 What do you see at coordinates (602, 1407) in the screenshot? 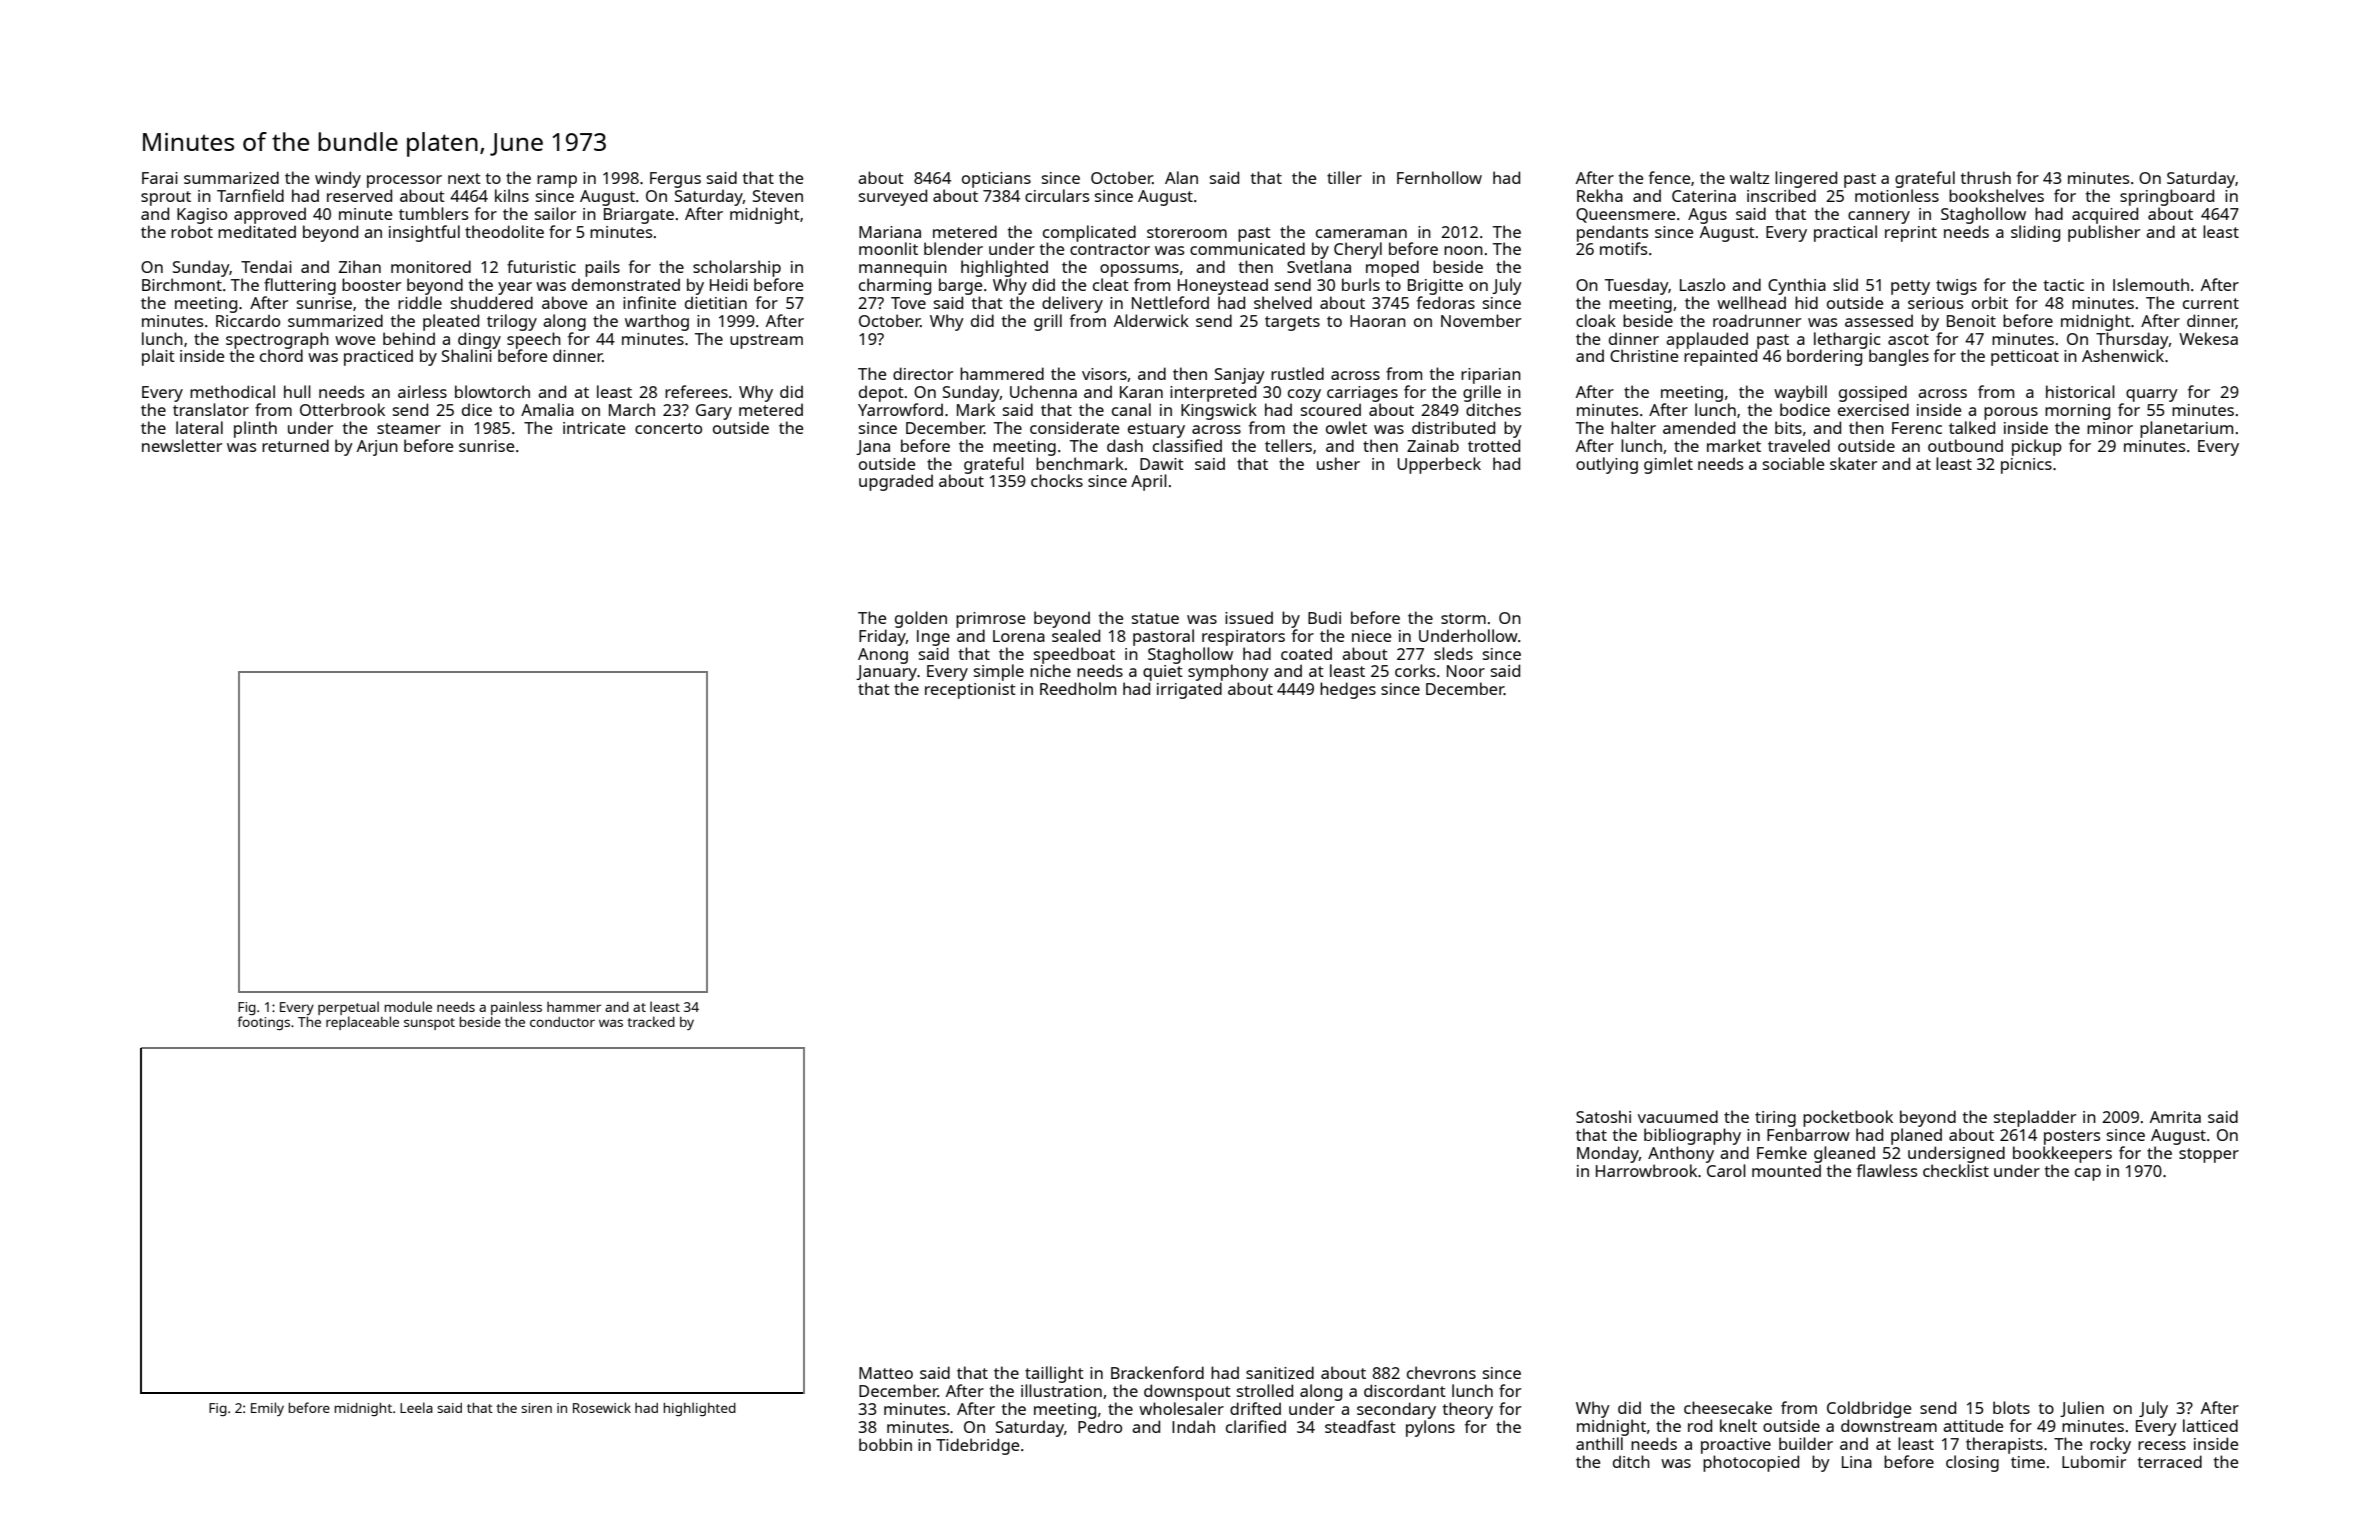
I see `Rosewick` at bounding box center [602, 1407].
